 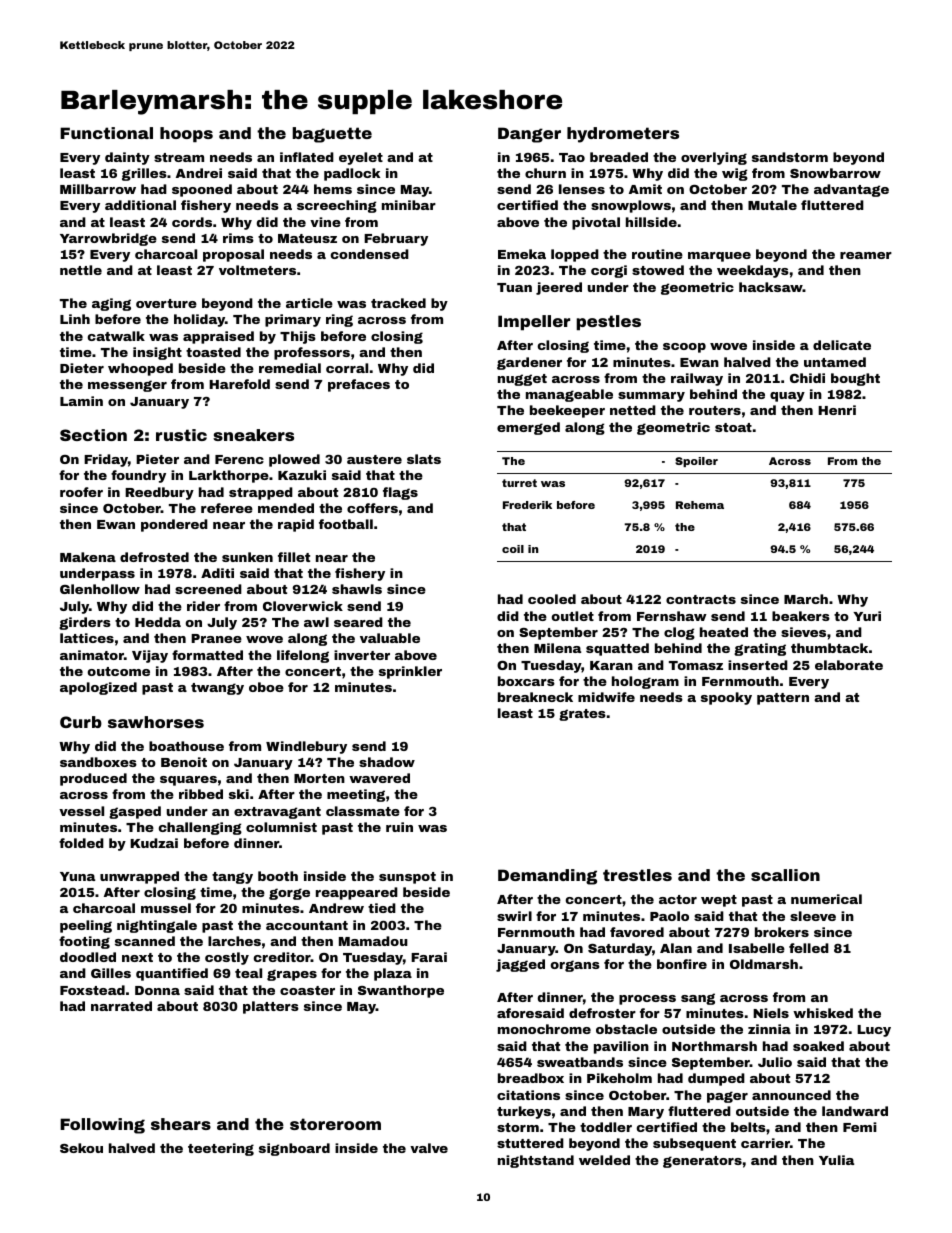 What do you see at coordinates (567, 411) in the page?
I see `beekeeper` at bounding box center [567, 411].
